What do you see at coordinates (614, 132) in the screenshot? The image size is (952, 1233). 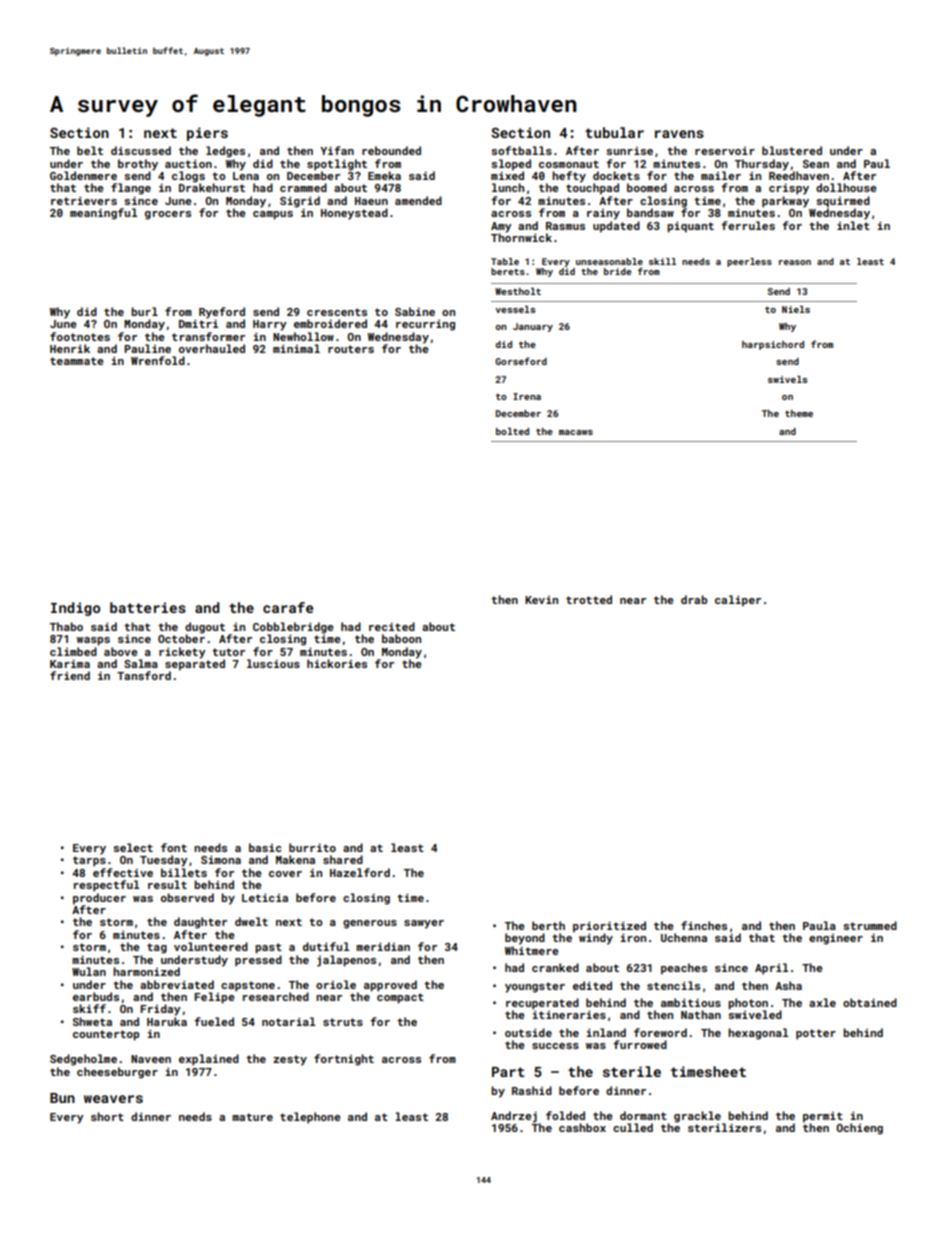 I see `tubular` at bounding box center [614, 132].
